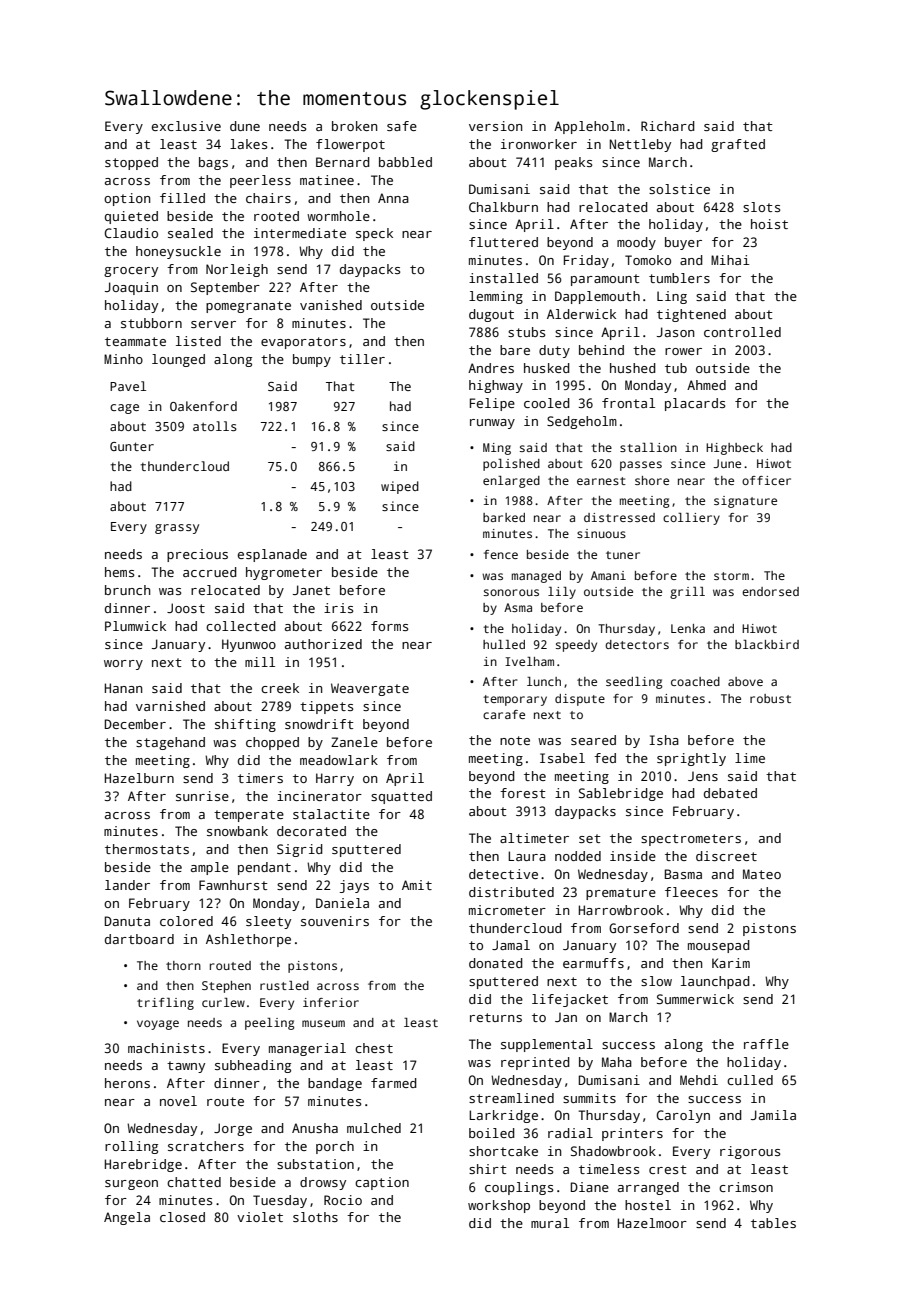  What do you see at coordinates (601, 481) in the screenshot?
I see `earnest` at bounding box center [601, 481].
